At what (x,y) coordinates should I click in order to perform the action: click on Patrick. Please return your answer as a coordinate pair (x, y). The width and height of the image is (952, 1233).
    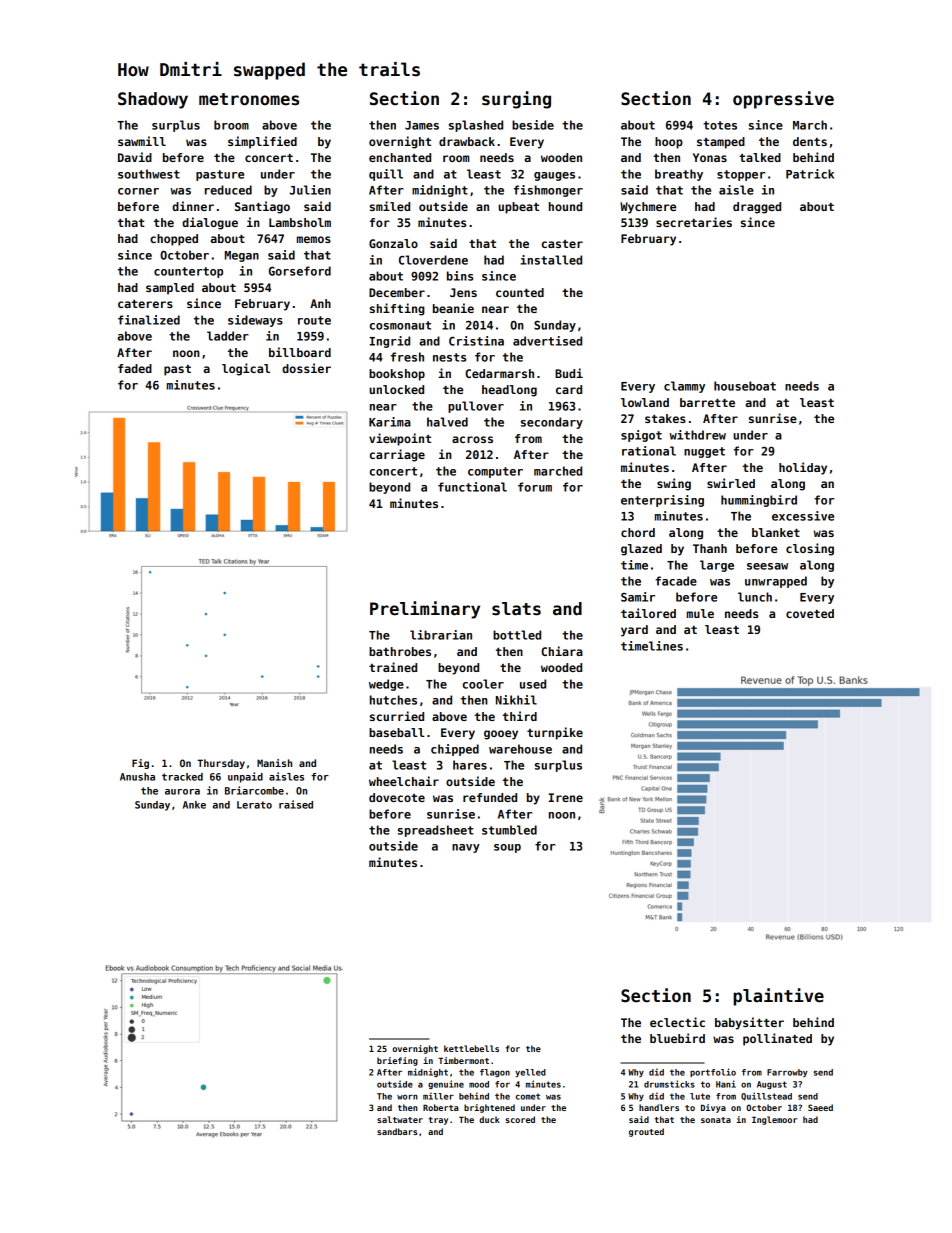
    Looking at the image, I should click on (810, 174).
